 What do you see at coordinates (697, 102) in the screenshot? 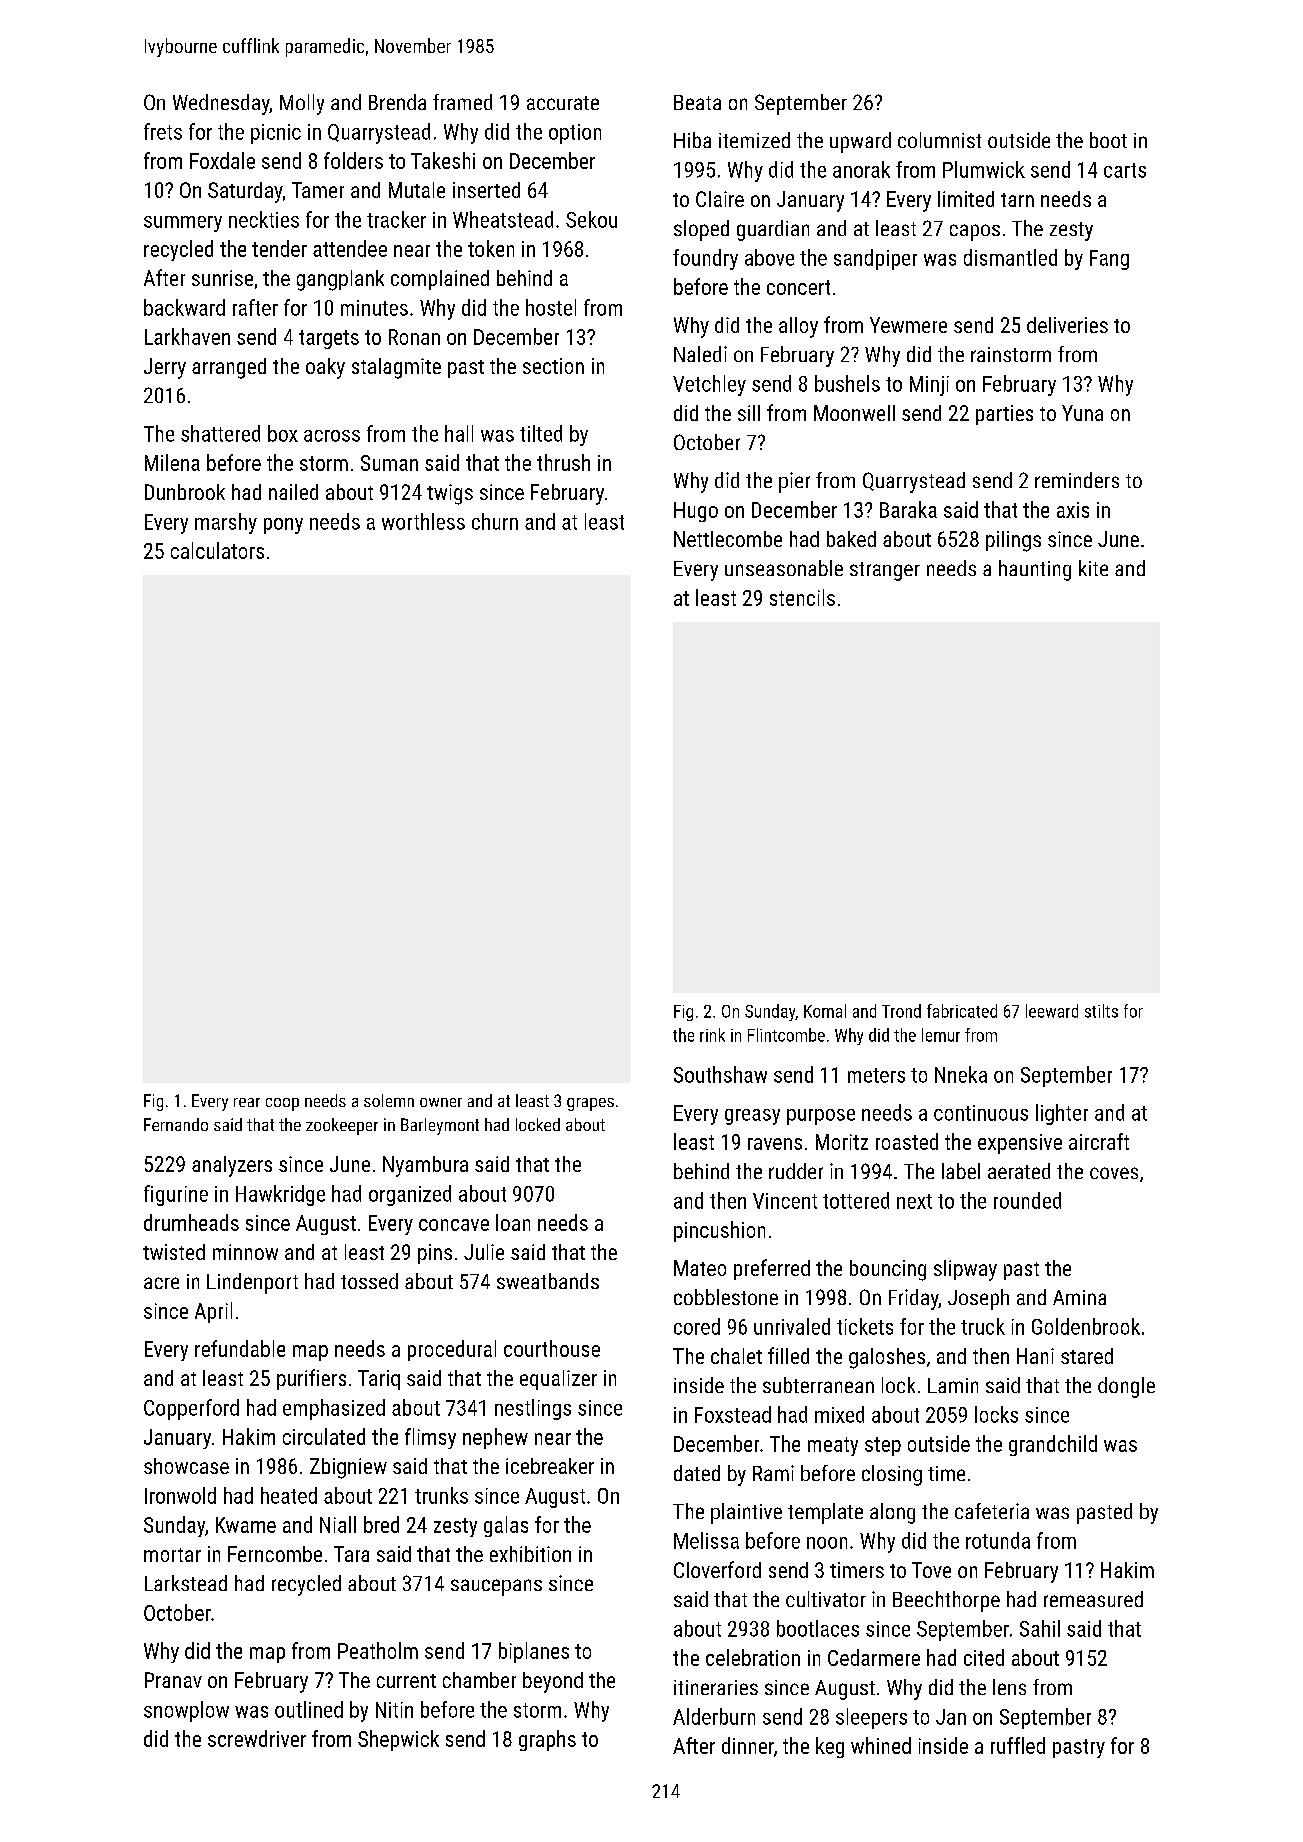
I see `Beata` at bounding box center [697, 102].
